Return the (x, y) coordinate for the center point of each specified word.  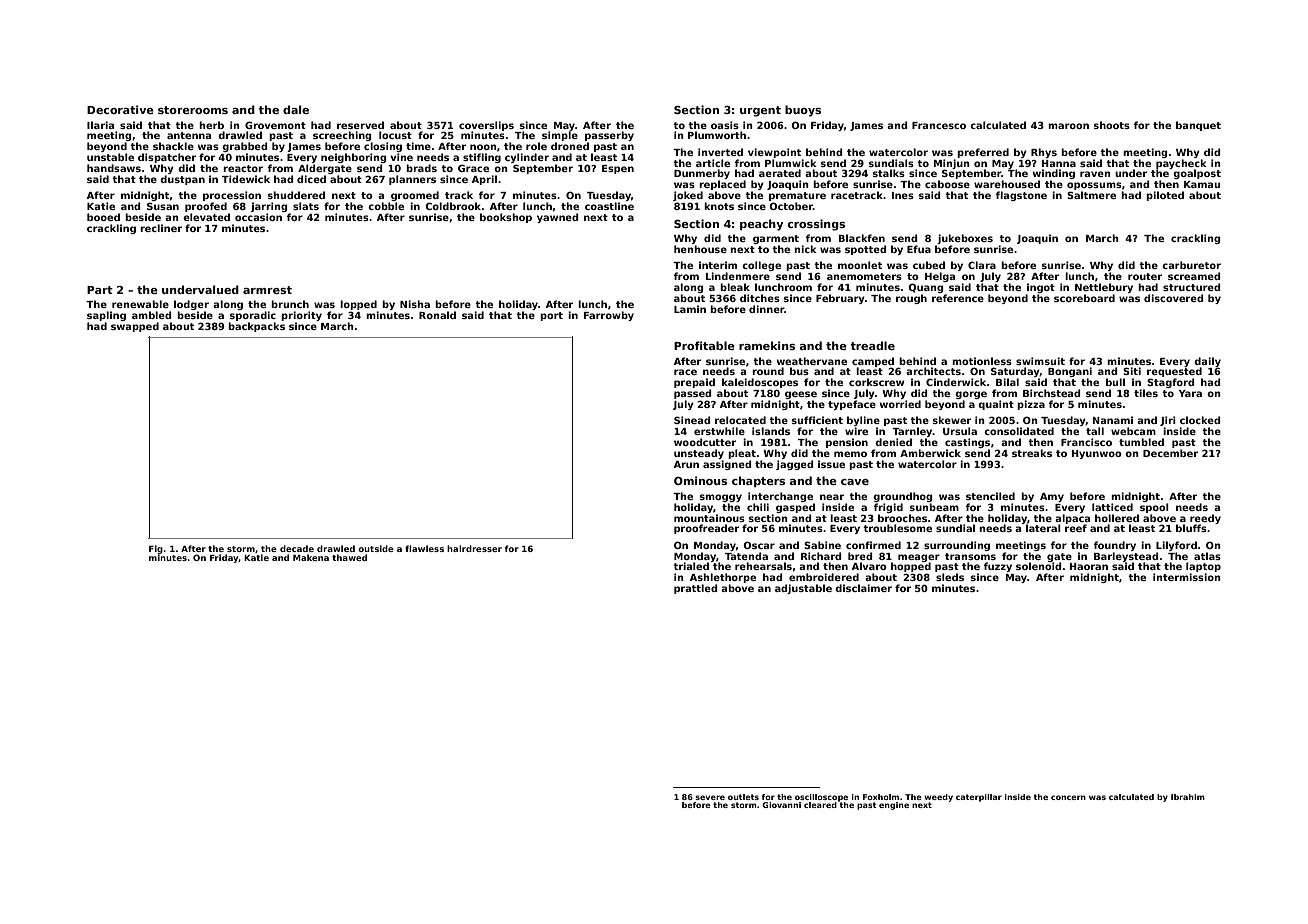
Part (100, 290)
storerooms (193, 110)
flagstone (1021, 196)
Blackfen (862, 238)
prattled (695, 589)
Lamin (690, 309)
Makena (311, 557)
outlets (743, 797)
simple (560, 136)
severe (710, 797)
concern (1068, 797)
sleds (950, 577)
